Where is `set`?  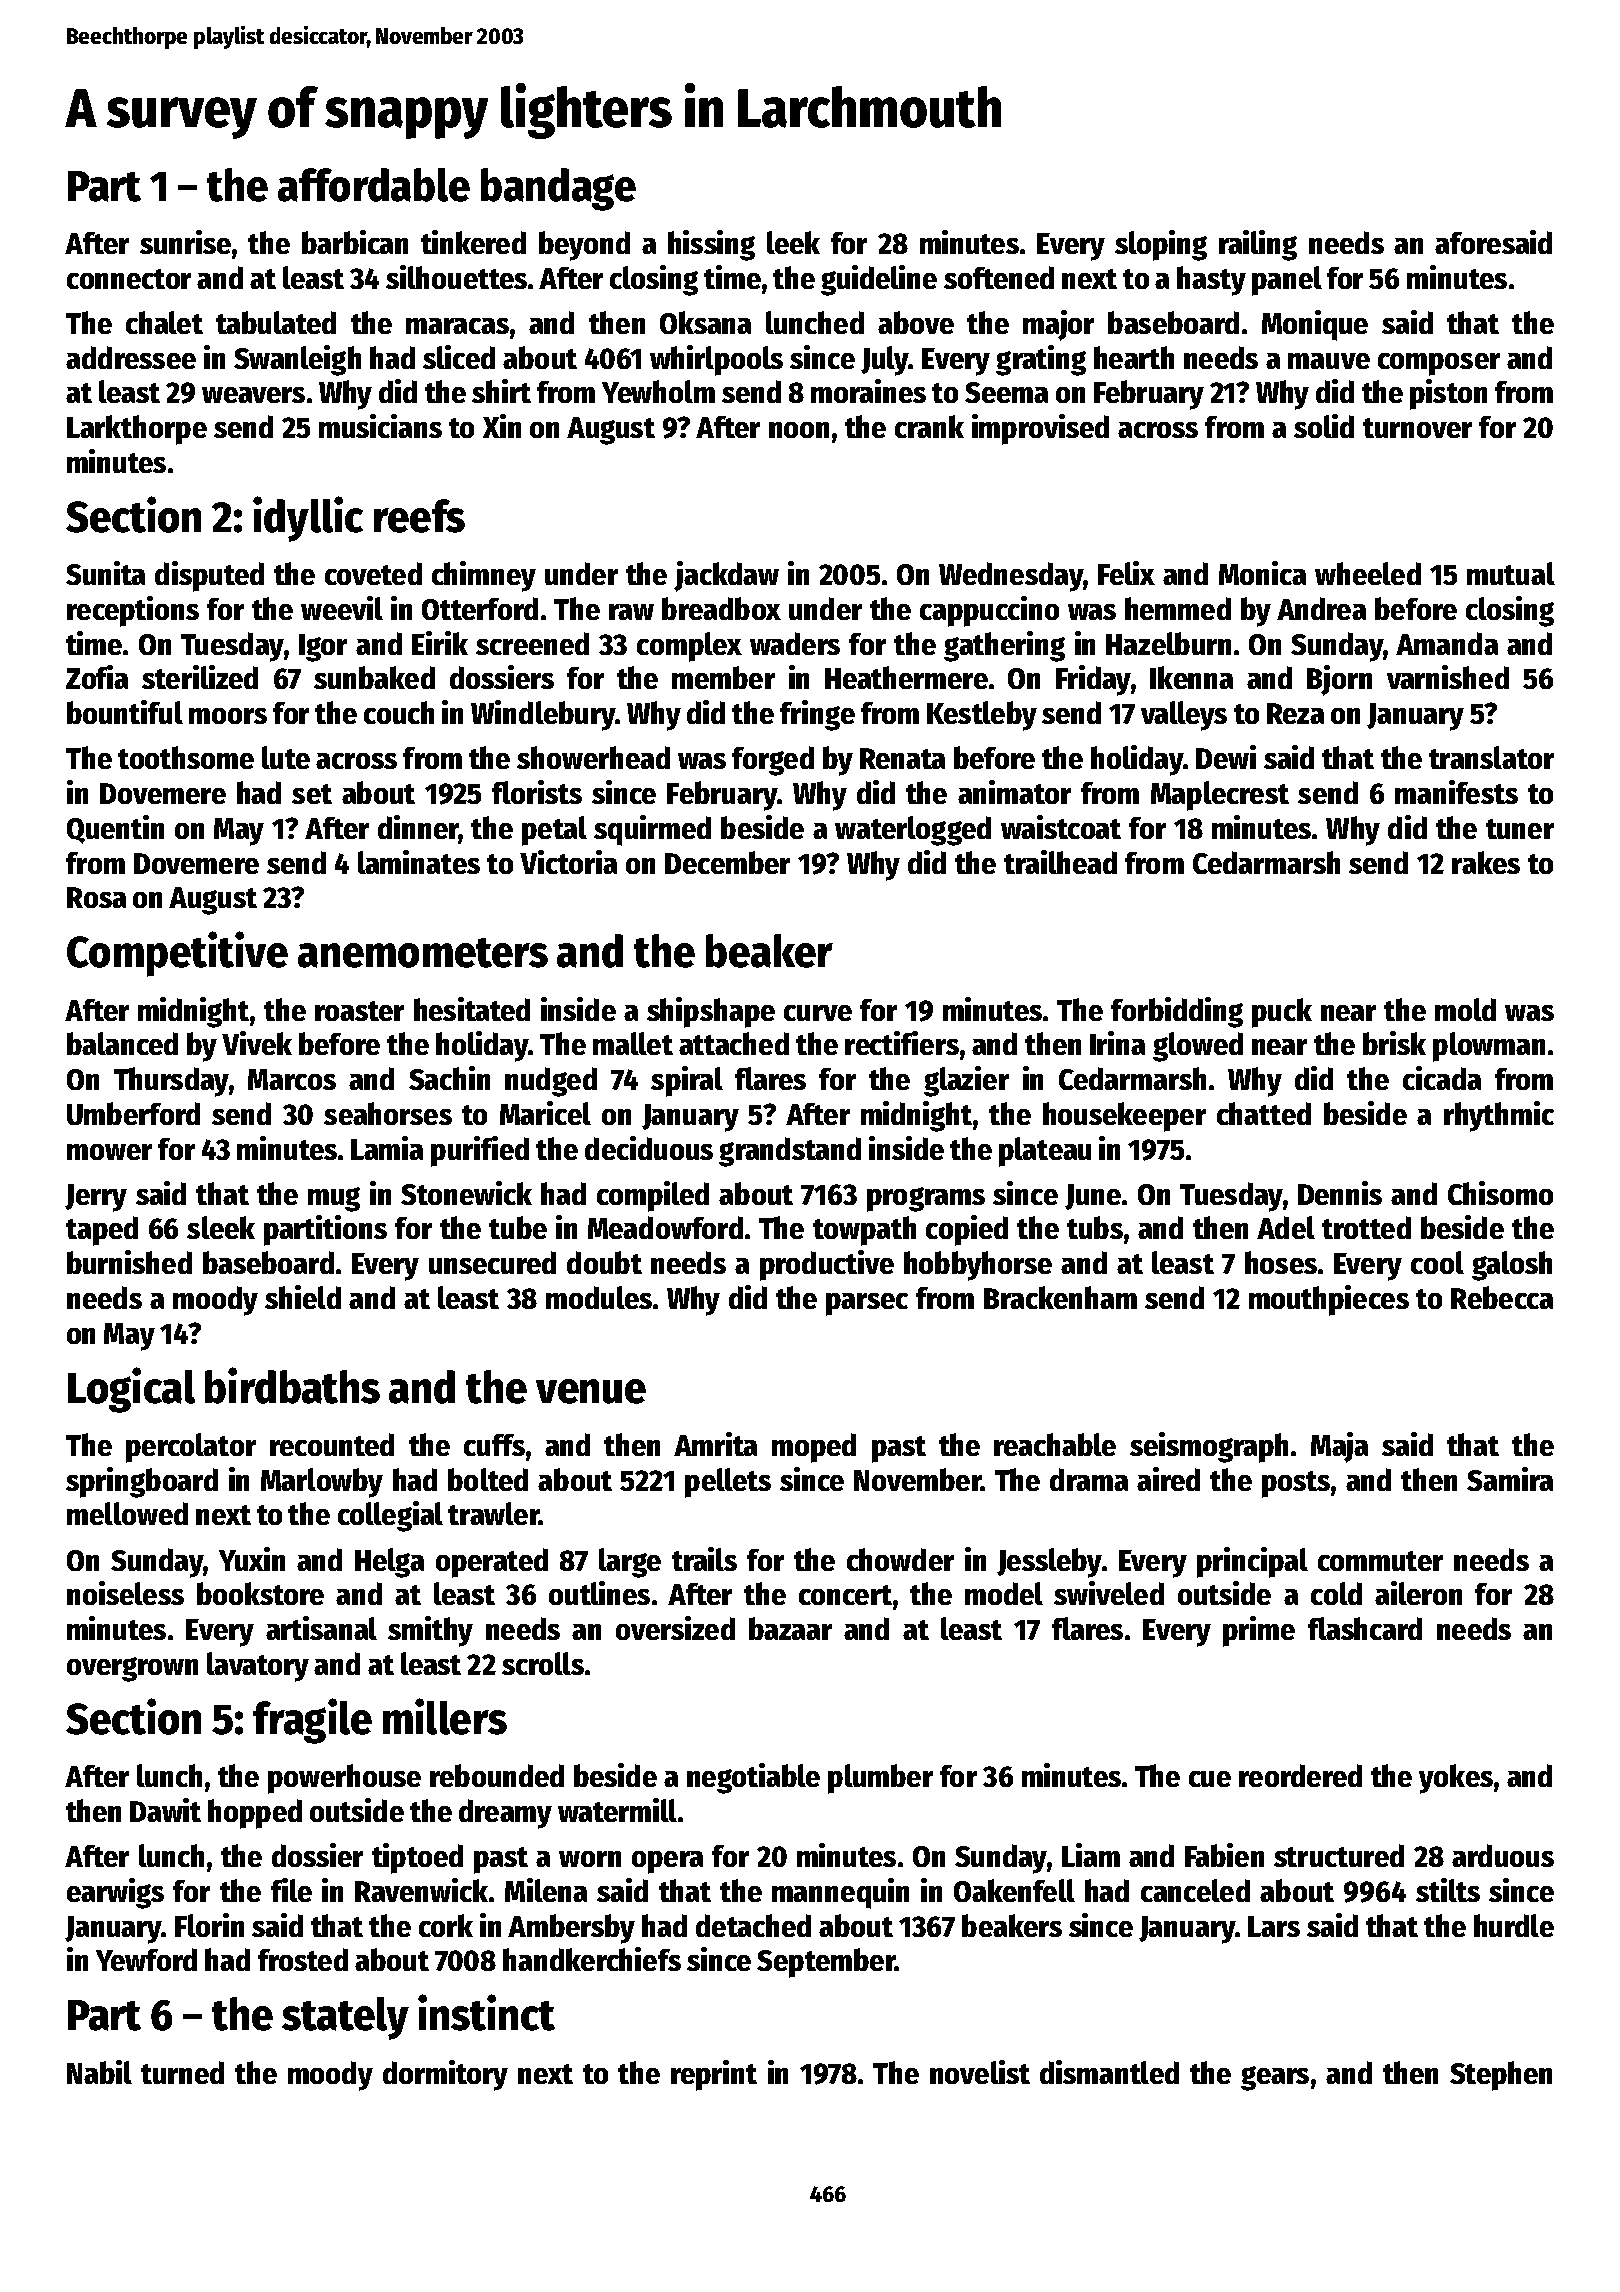
set is located at coordinates (312, 794).
